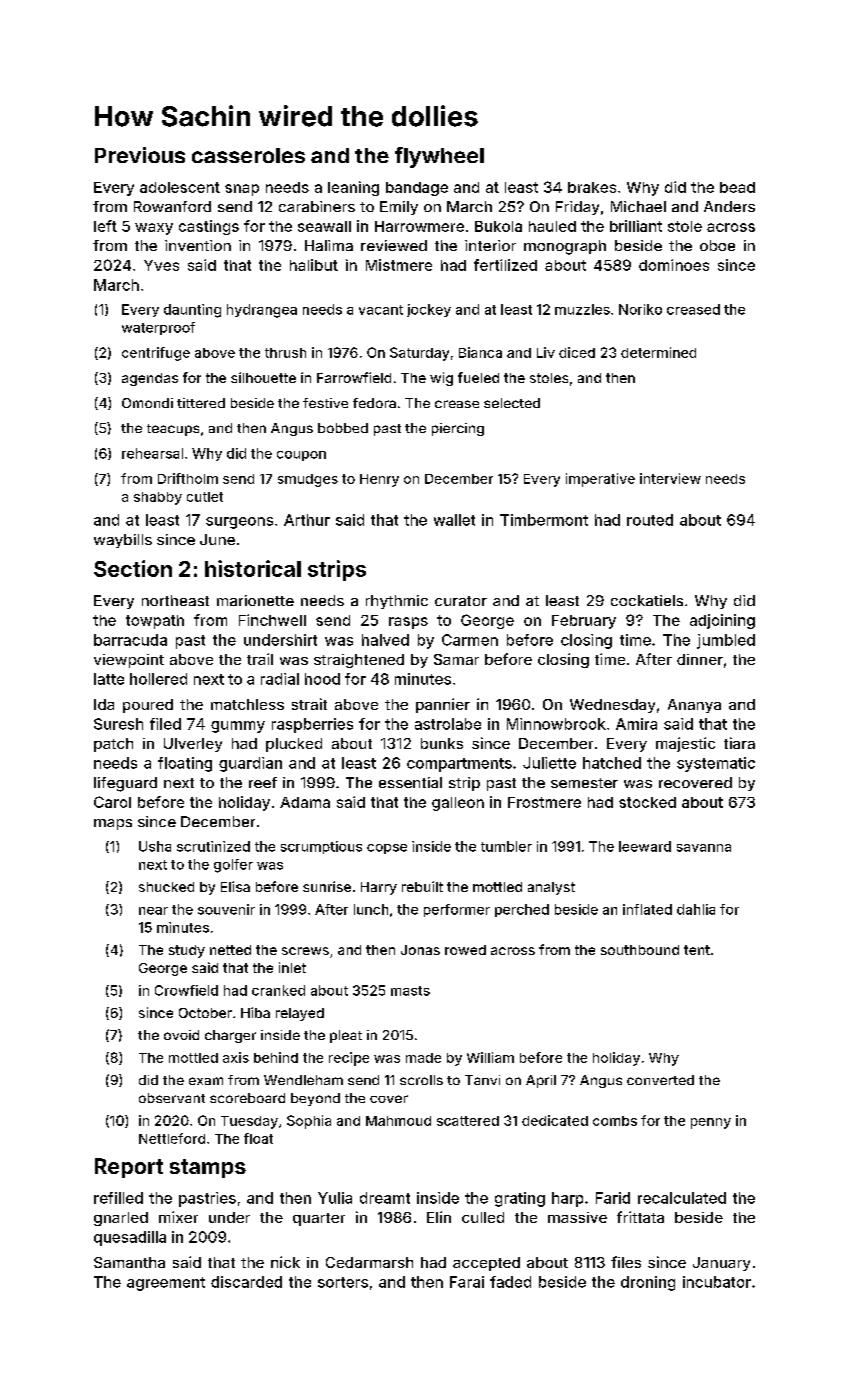 Image resolution: width=849 pixels, height=1400 pixels. What do you see at coordinates (125, 784) in the page?
I see `lifeguard` at bounding box center [125, 784].
